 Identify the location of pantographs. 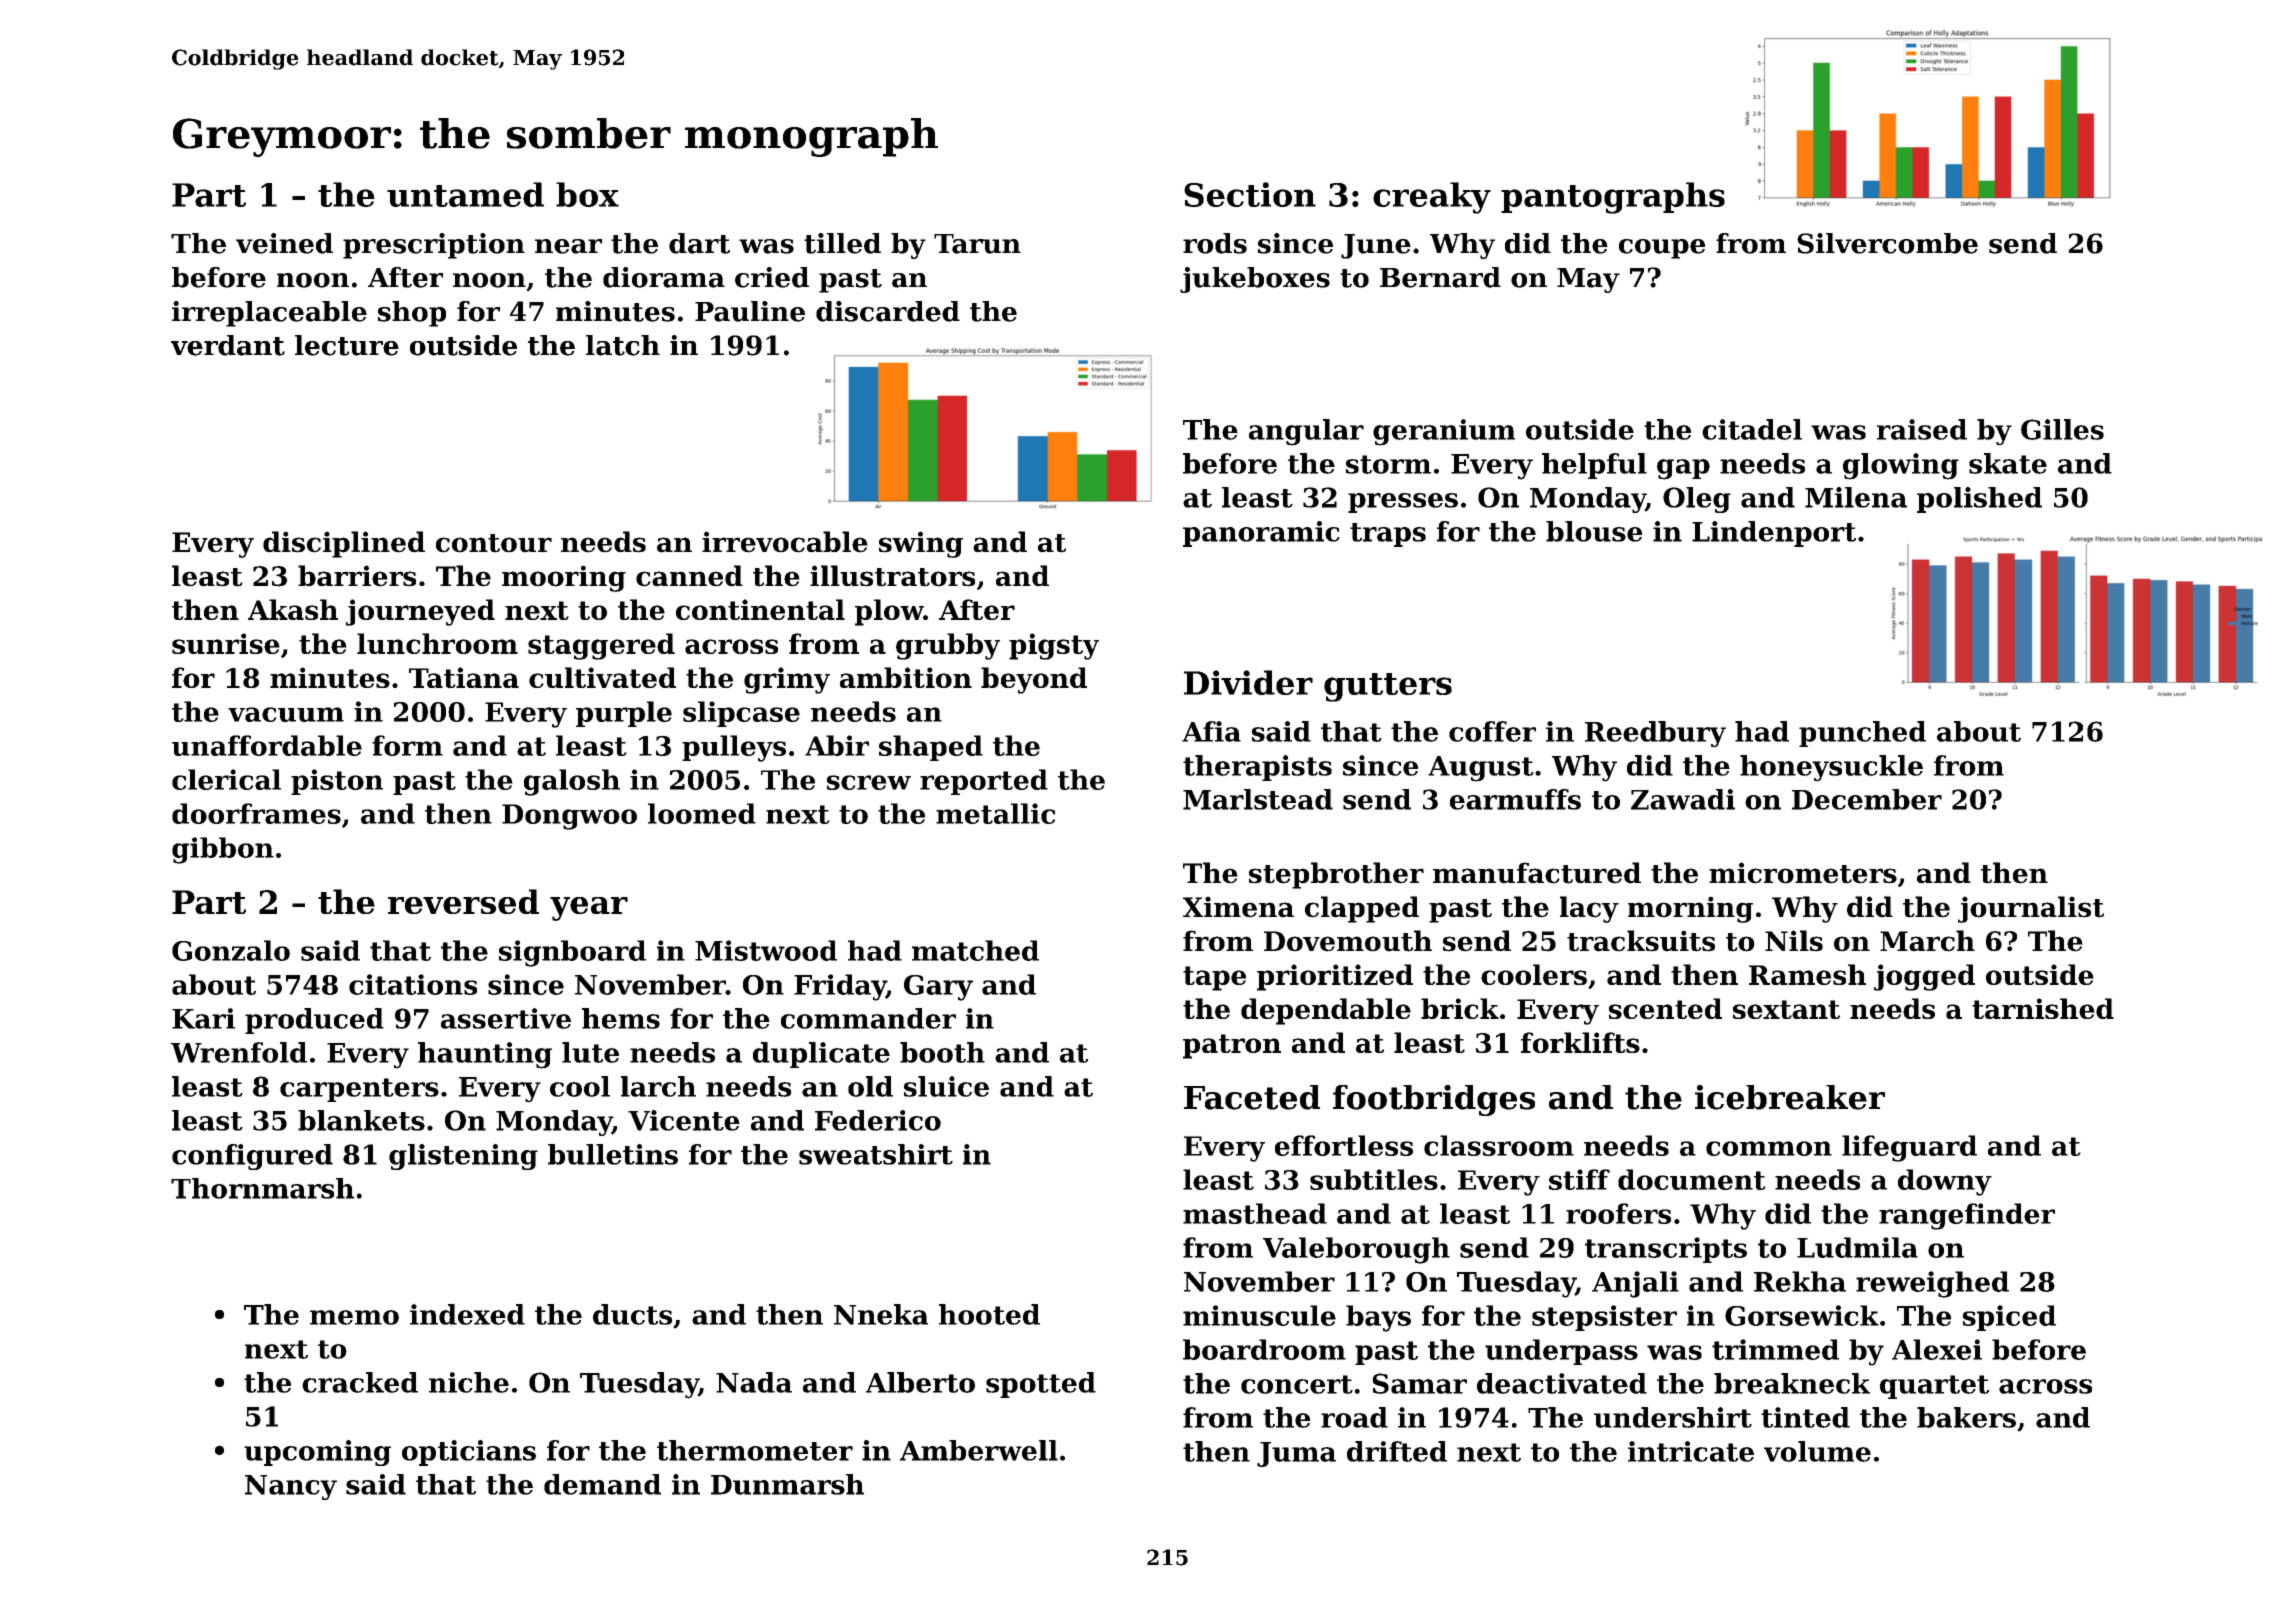
(1613, 198).
